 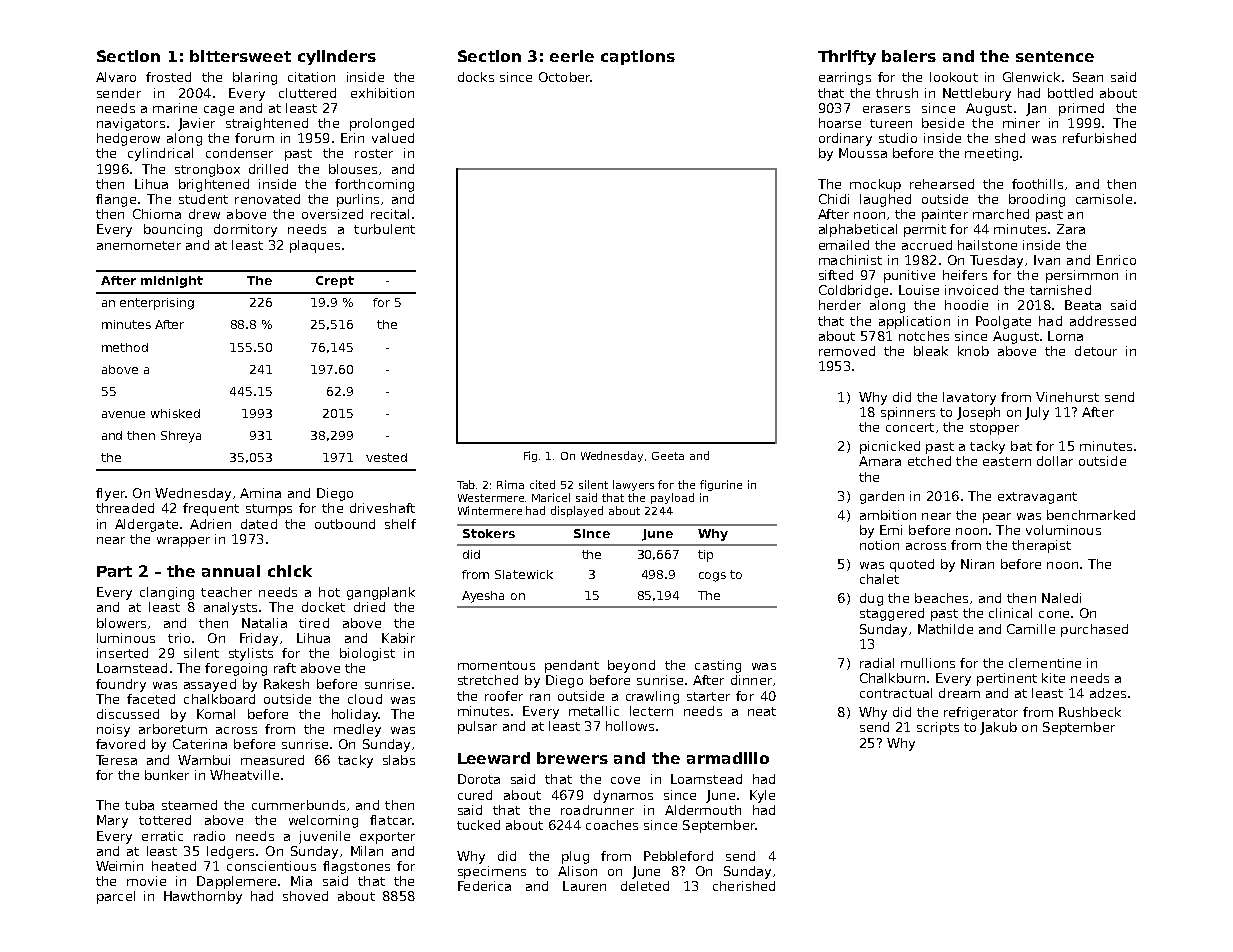 I want to click on Chioma, so click(x=157, y=214).
